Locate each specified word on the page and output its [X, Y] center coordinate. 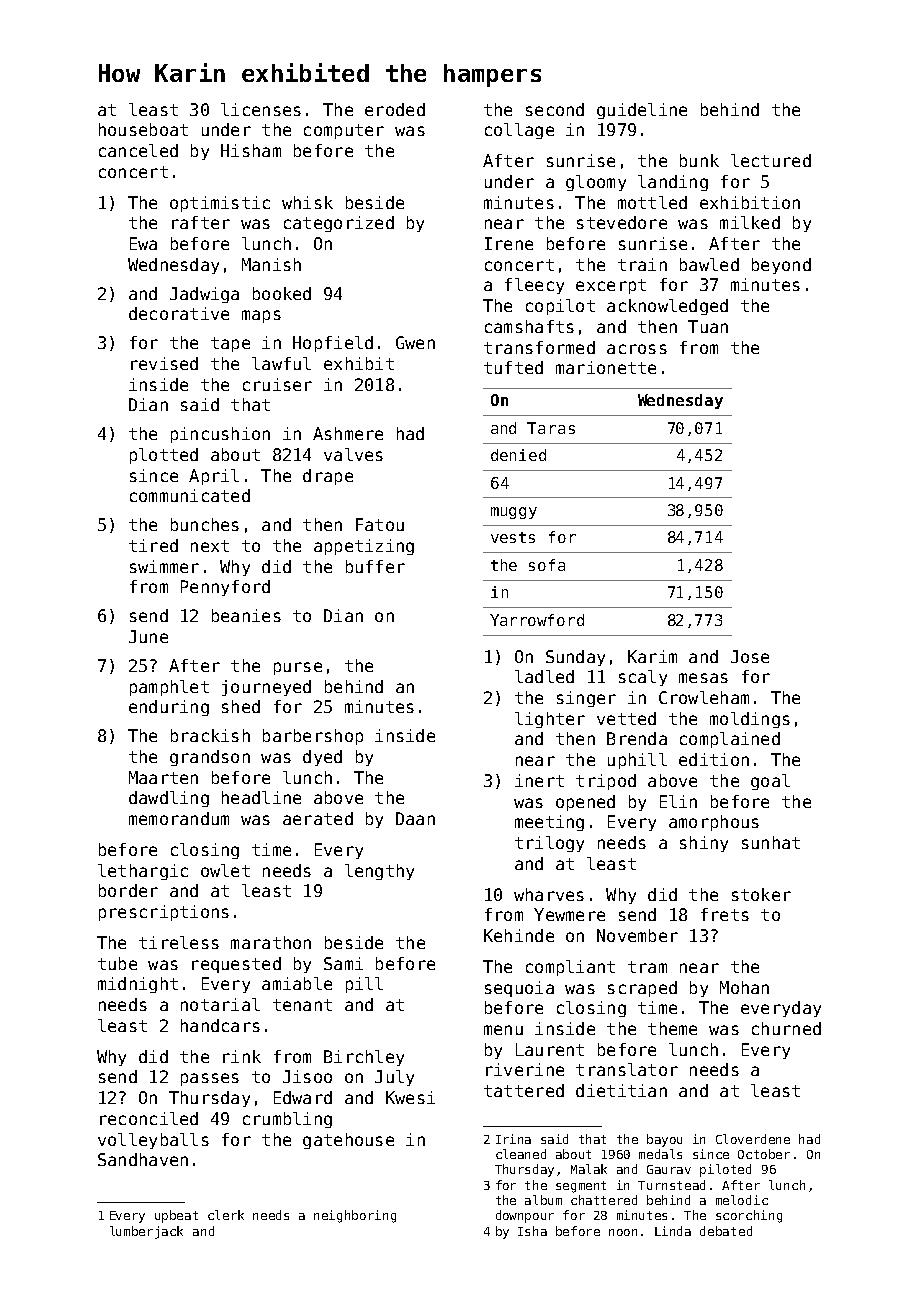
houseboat [143, 129]
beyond [781, 266]
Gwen [415, 342]
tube [117, 963]
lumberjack [146, 1232]
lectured [771, 160]
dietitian [621, 1090]
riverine [525, 1069]
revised [164, 363]
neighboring [355, 1216]
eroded [395, 109]
